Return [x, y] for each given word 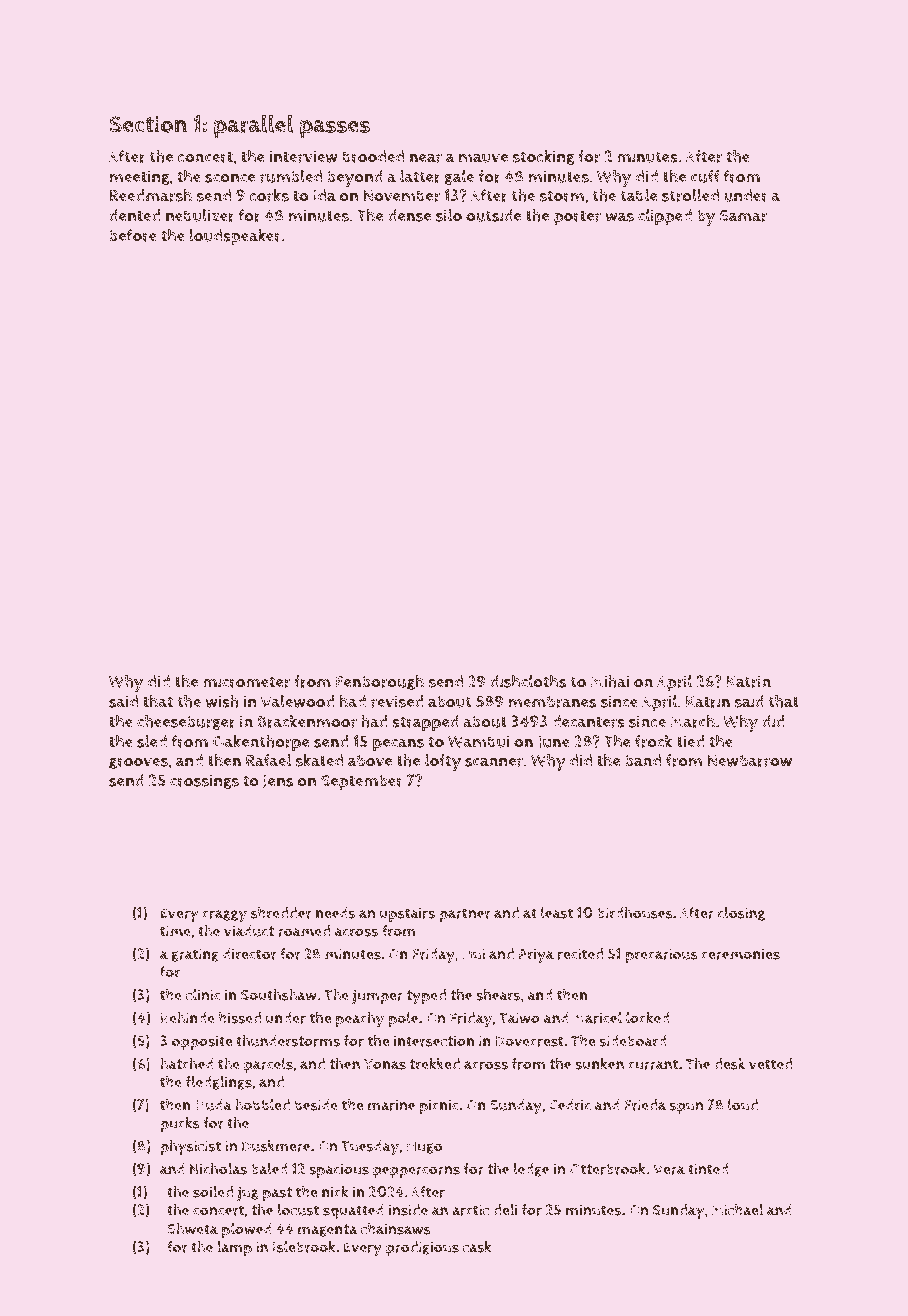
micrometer [246, 681]
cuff [705, 176]
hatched [187, 1064]
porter [577, 218]
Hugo [424, 1147]
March [692, 721]
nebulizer [200, 215]
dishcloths [528, 681]
